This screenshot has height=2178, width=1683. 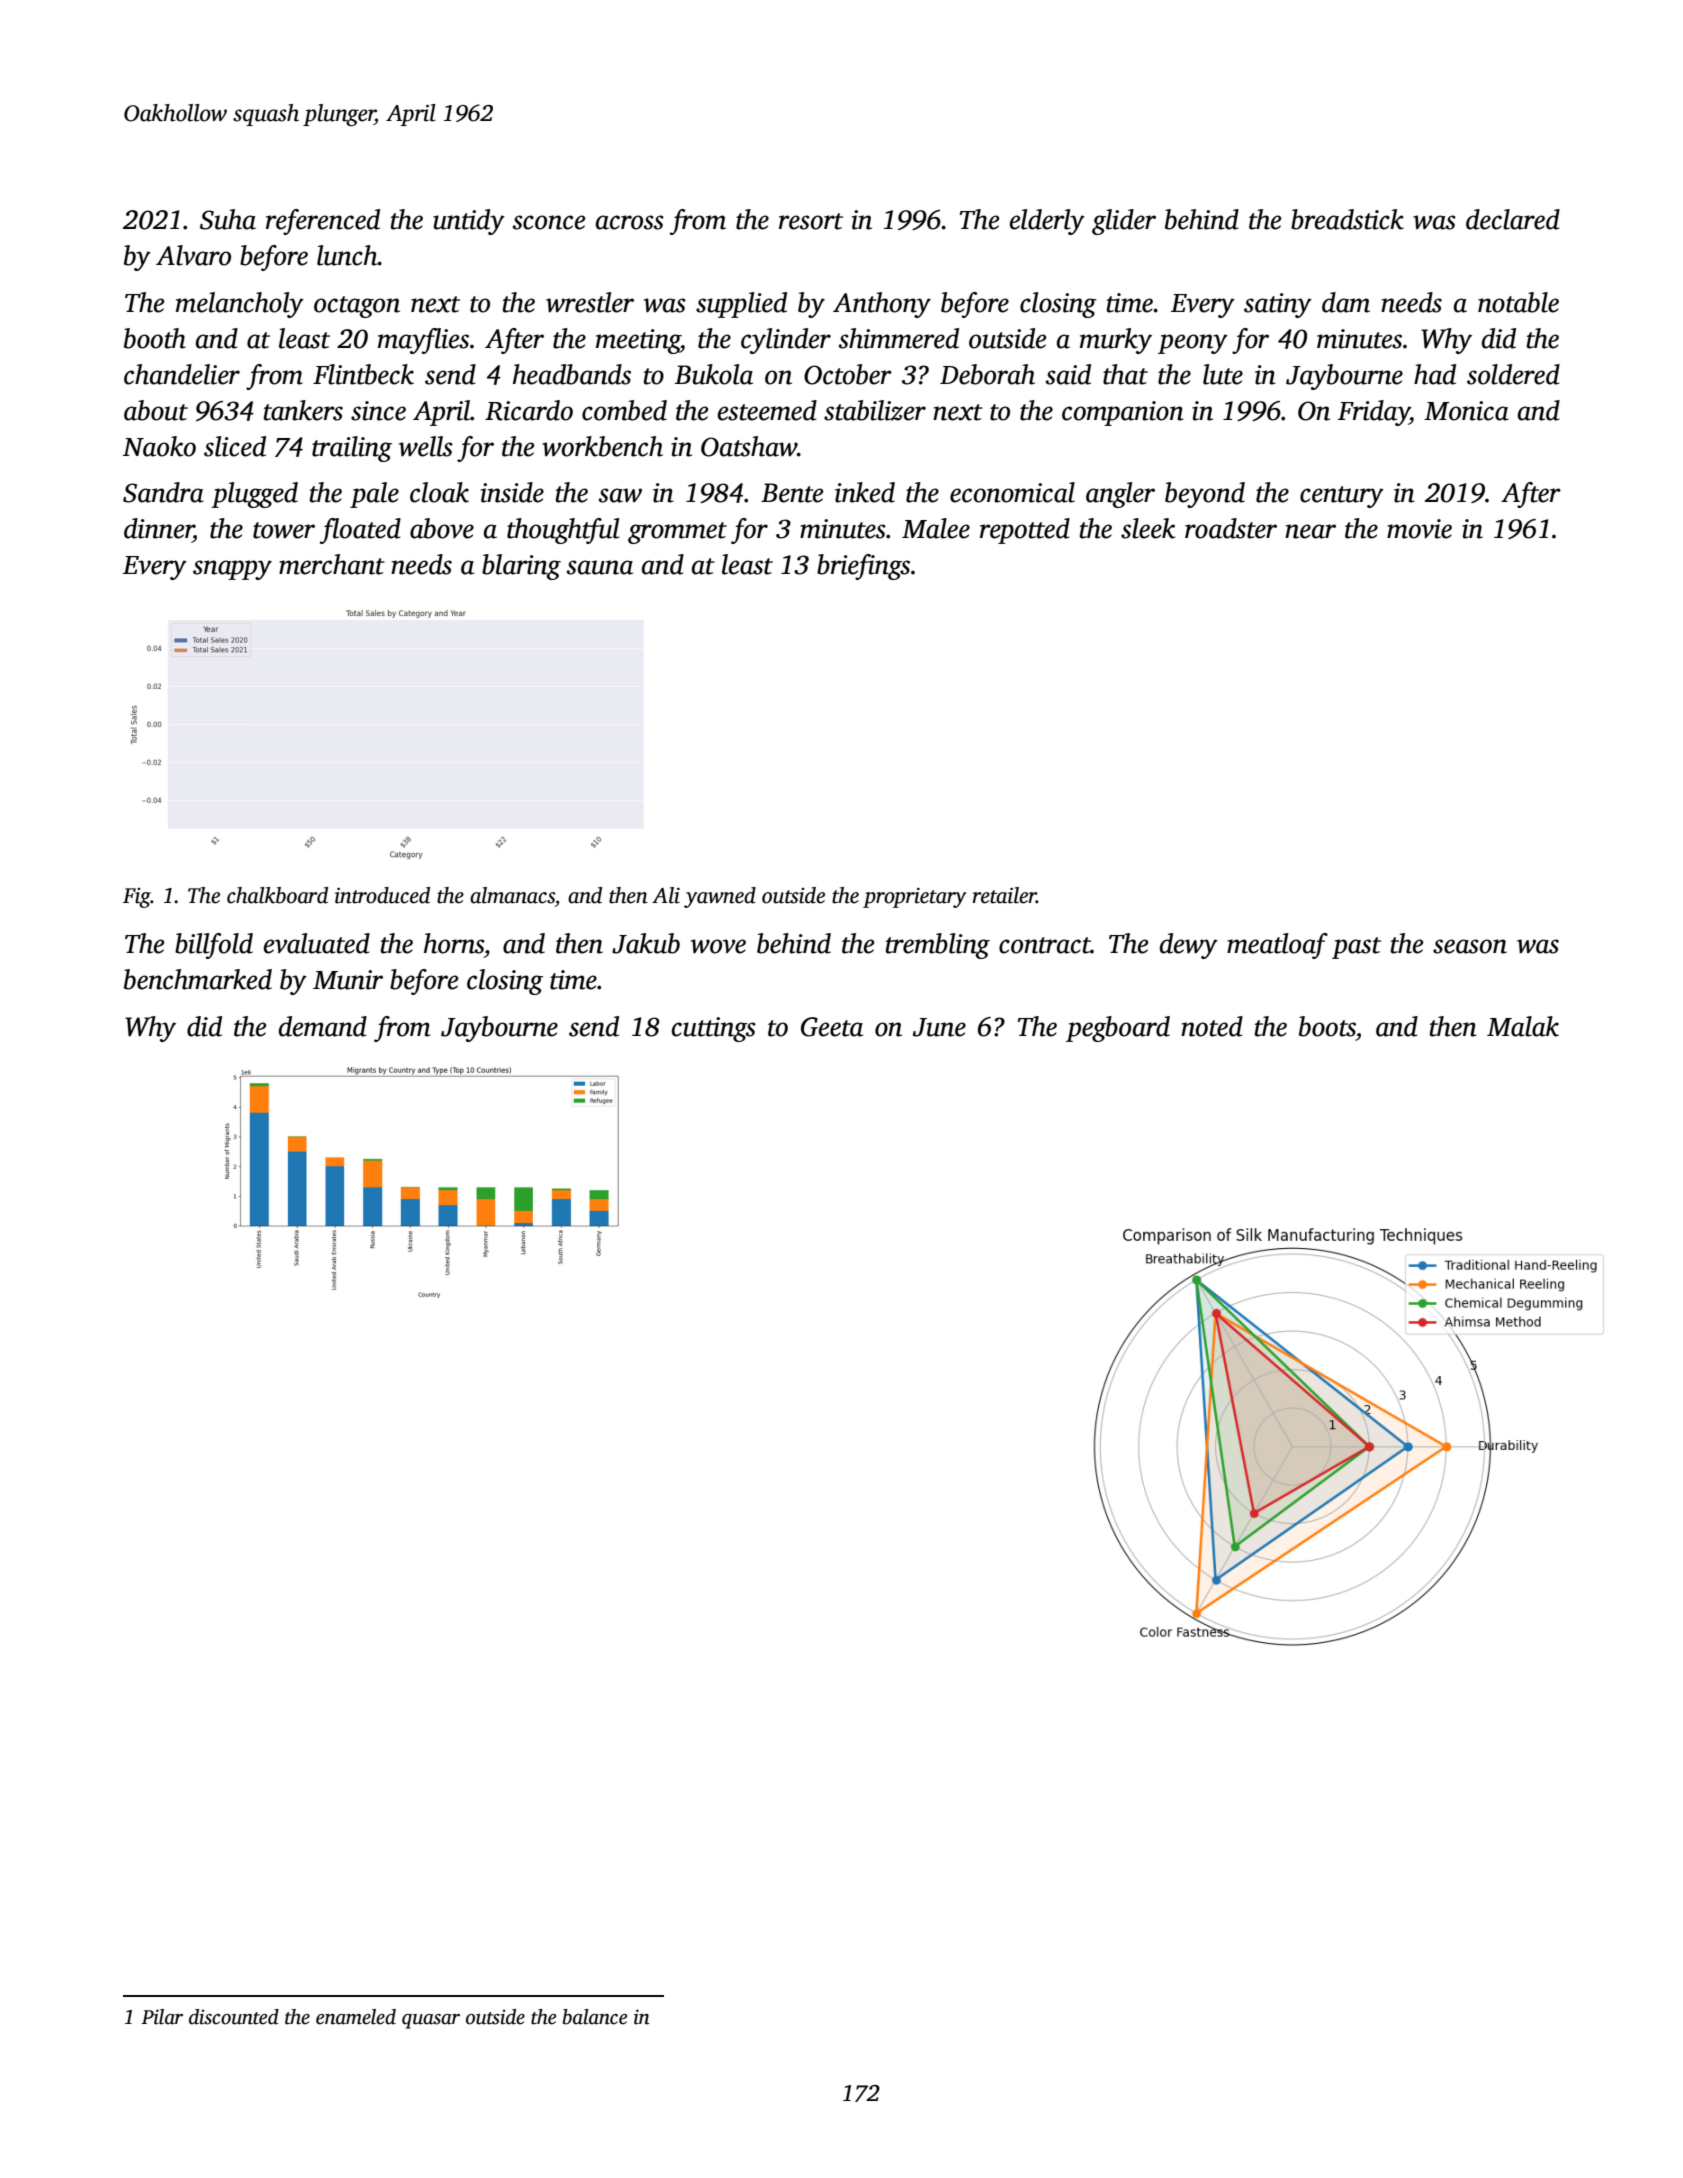 I want to click on resort, so click(x=811, y=221).
